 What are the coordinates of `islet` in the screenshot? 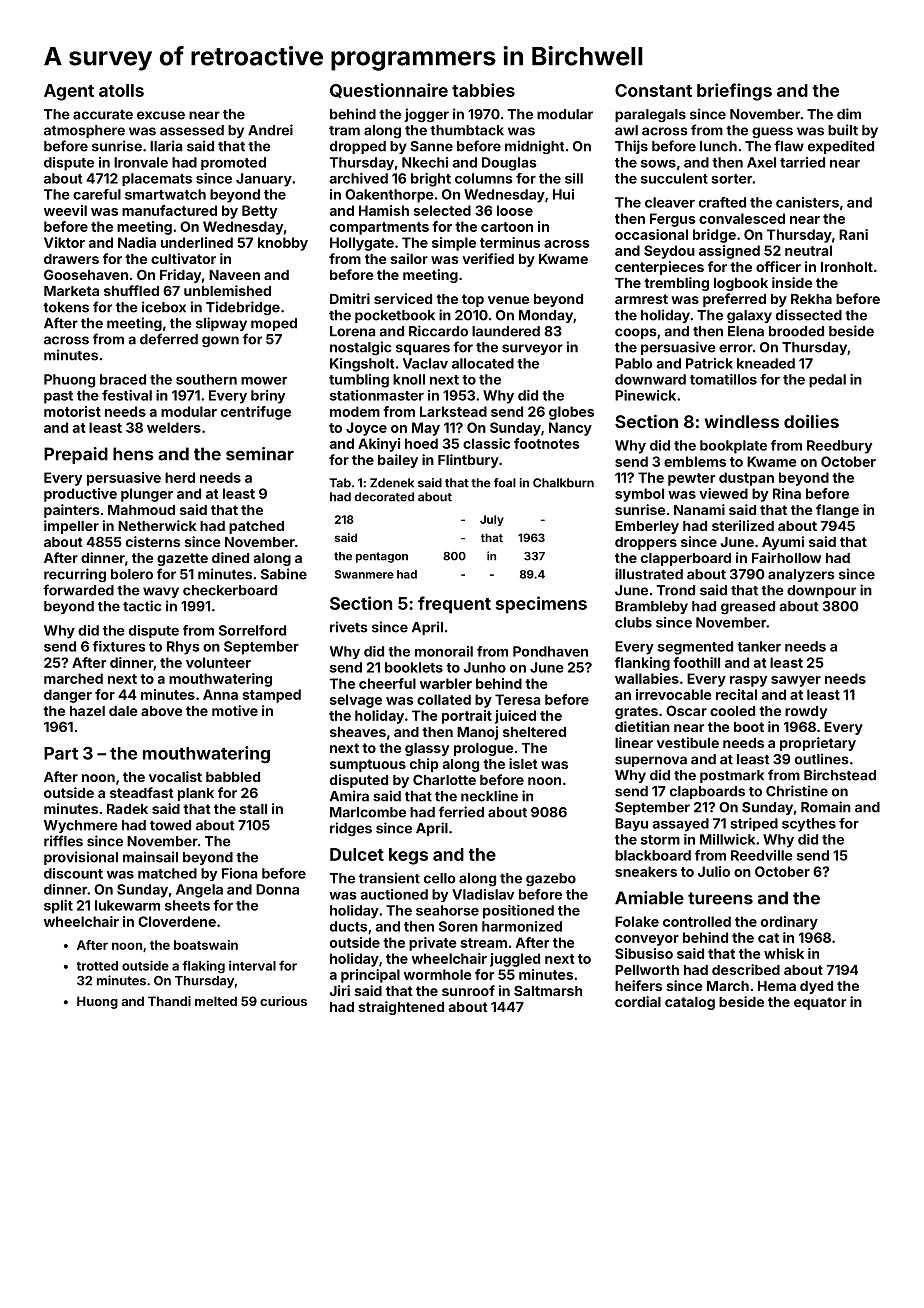 It's located at (523, 763).
